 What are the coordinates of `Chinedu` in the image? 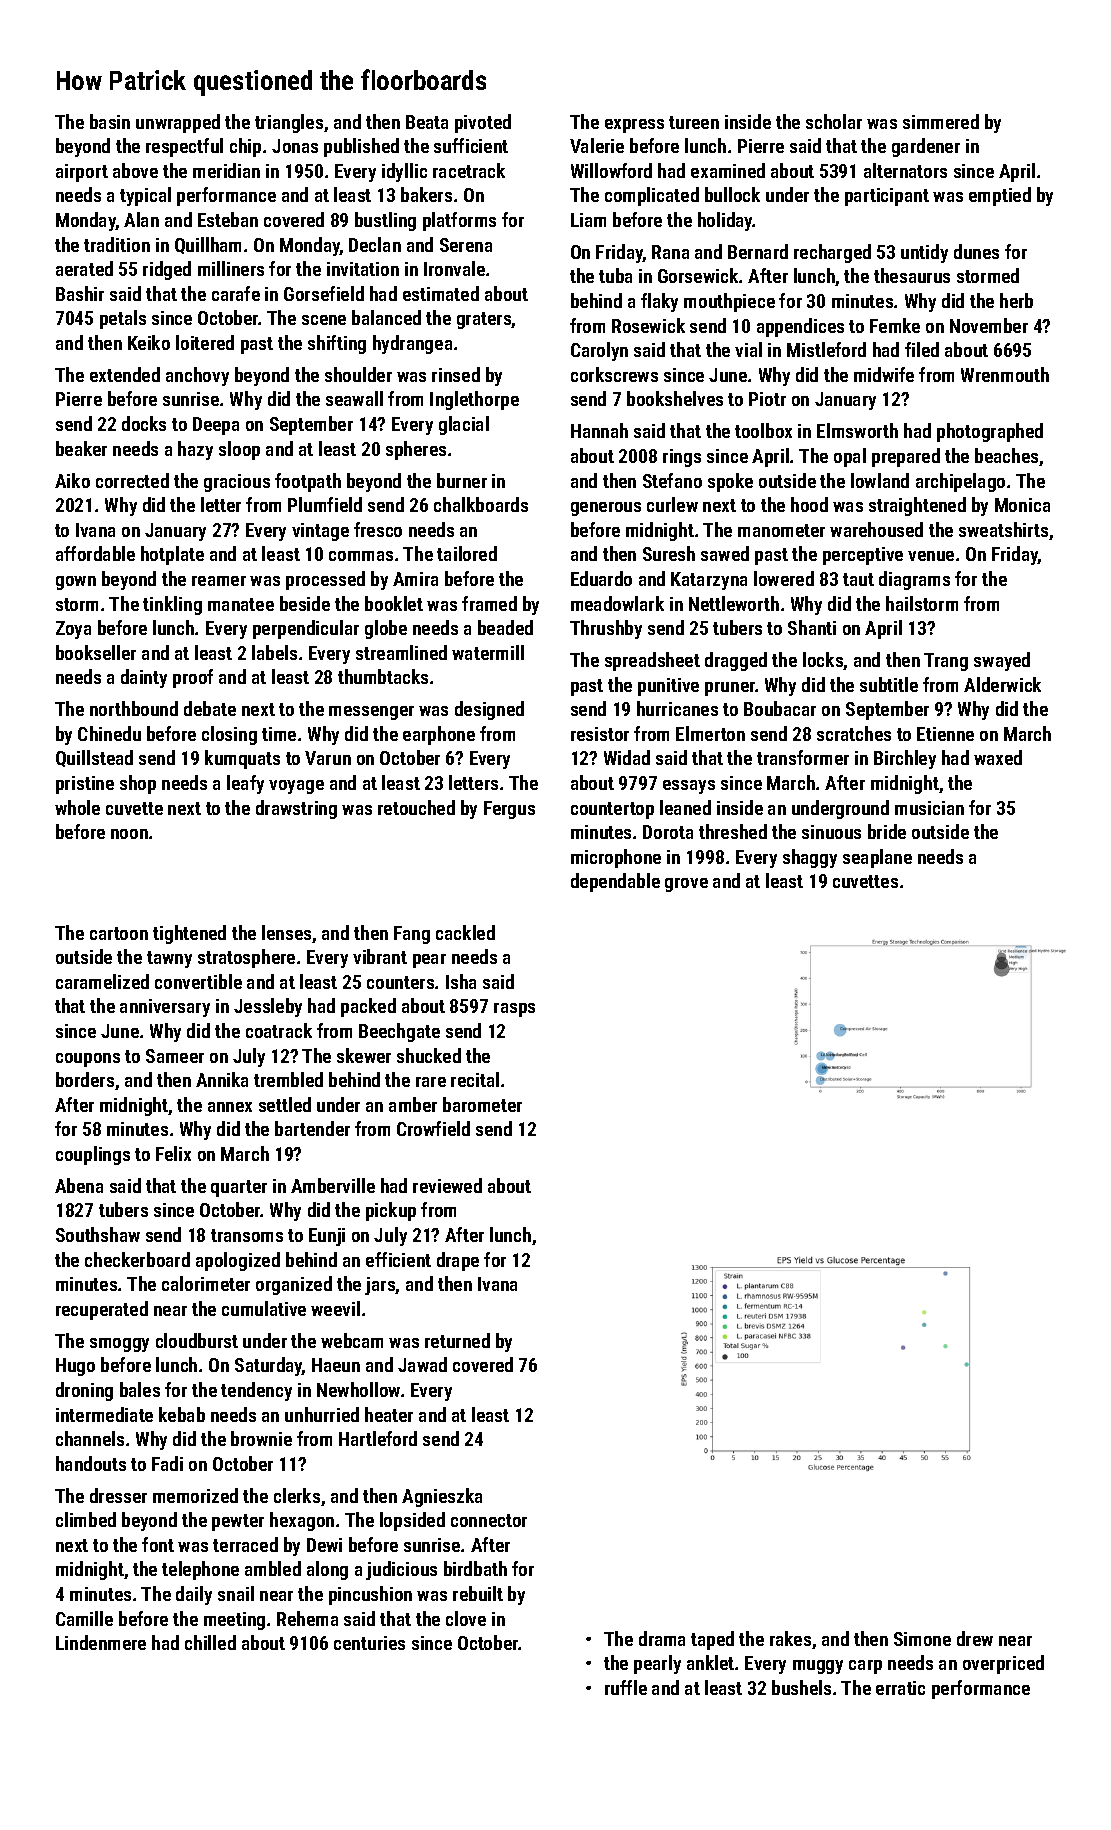 It's located at (109, 733).
